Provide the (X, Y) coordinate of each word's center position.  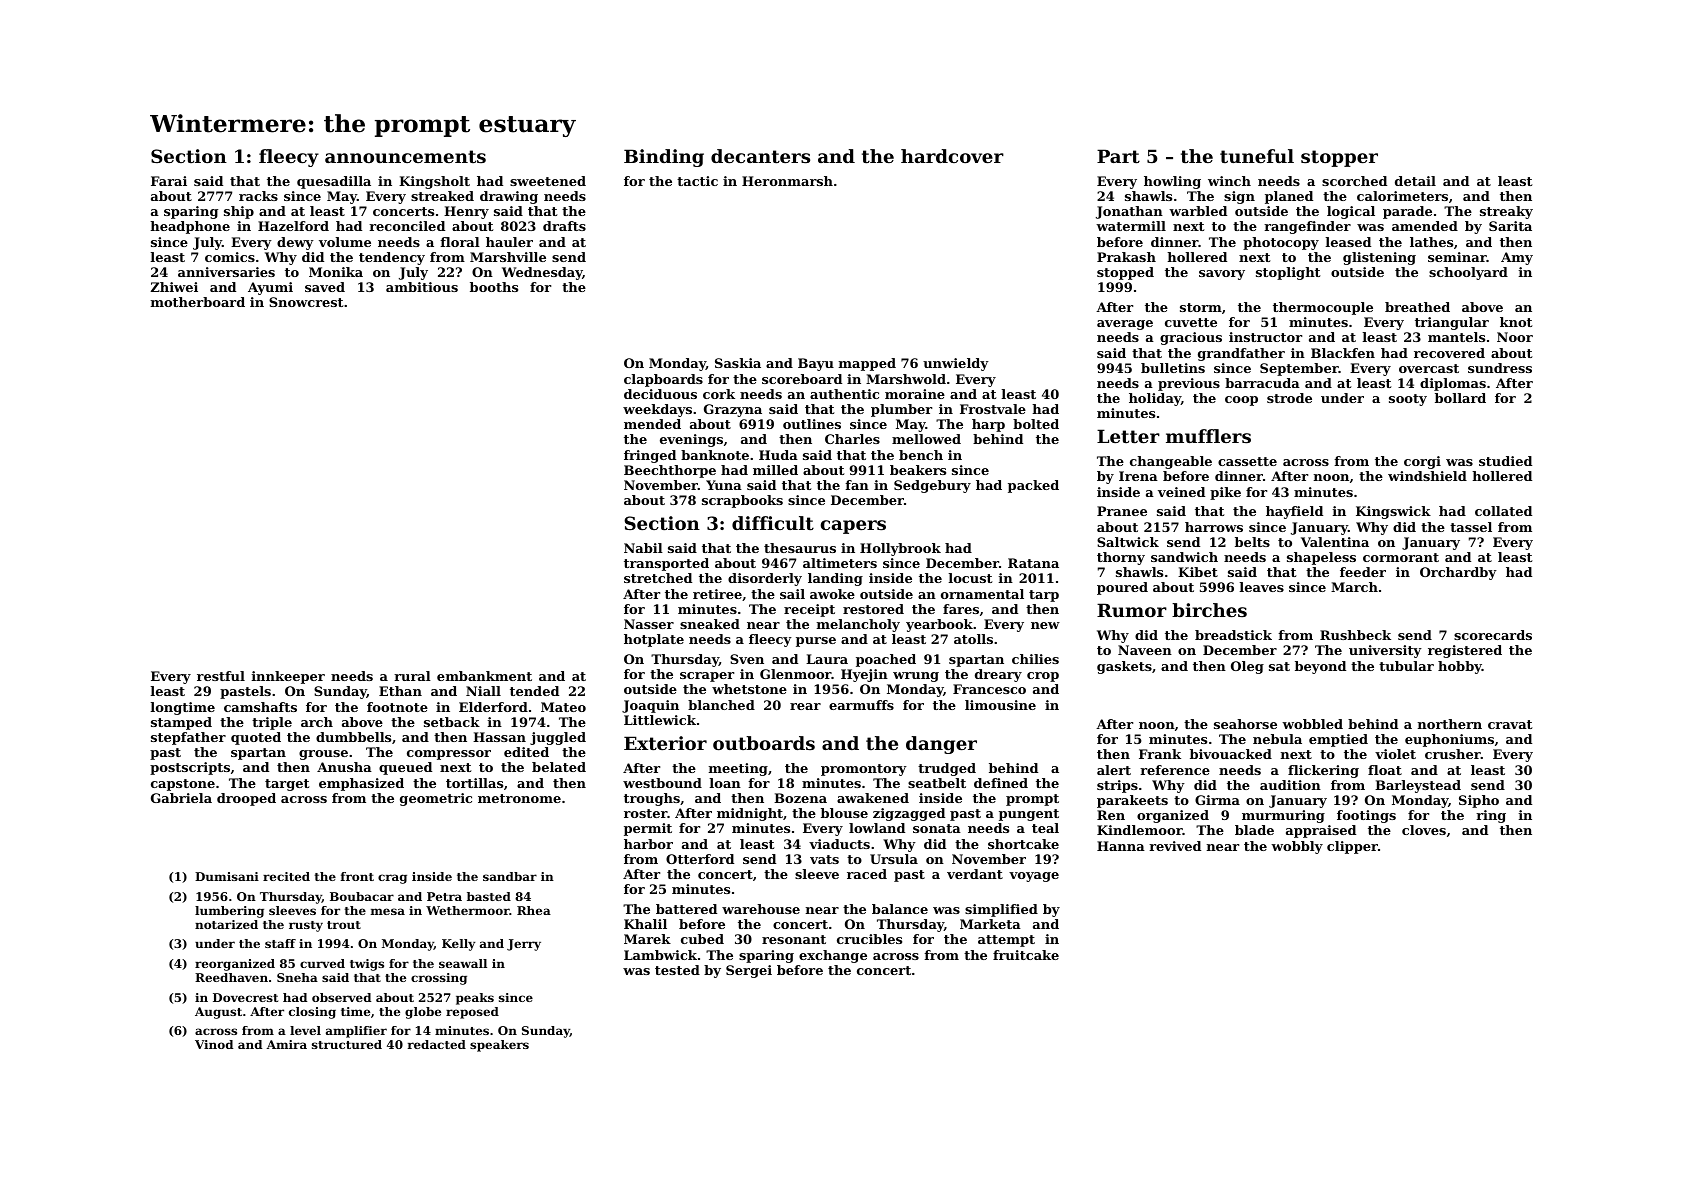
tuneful (1257, 156)
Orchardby (1458, 573)
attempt (1006, 941)
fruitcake (1026, 955)
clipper (1352, 847)
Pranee (1122, 511)
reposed (472, 1013)
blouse (844, 813)
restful (221, 676)
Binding (664, 158)
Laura (827, 659)
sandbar (510, 876)
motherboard (198, 302)
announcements (405, 156)
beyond (1320, 667)
